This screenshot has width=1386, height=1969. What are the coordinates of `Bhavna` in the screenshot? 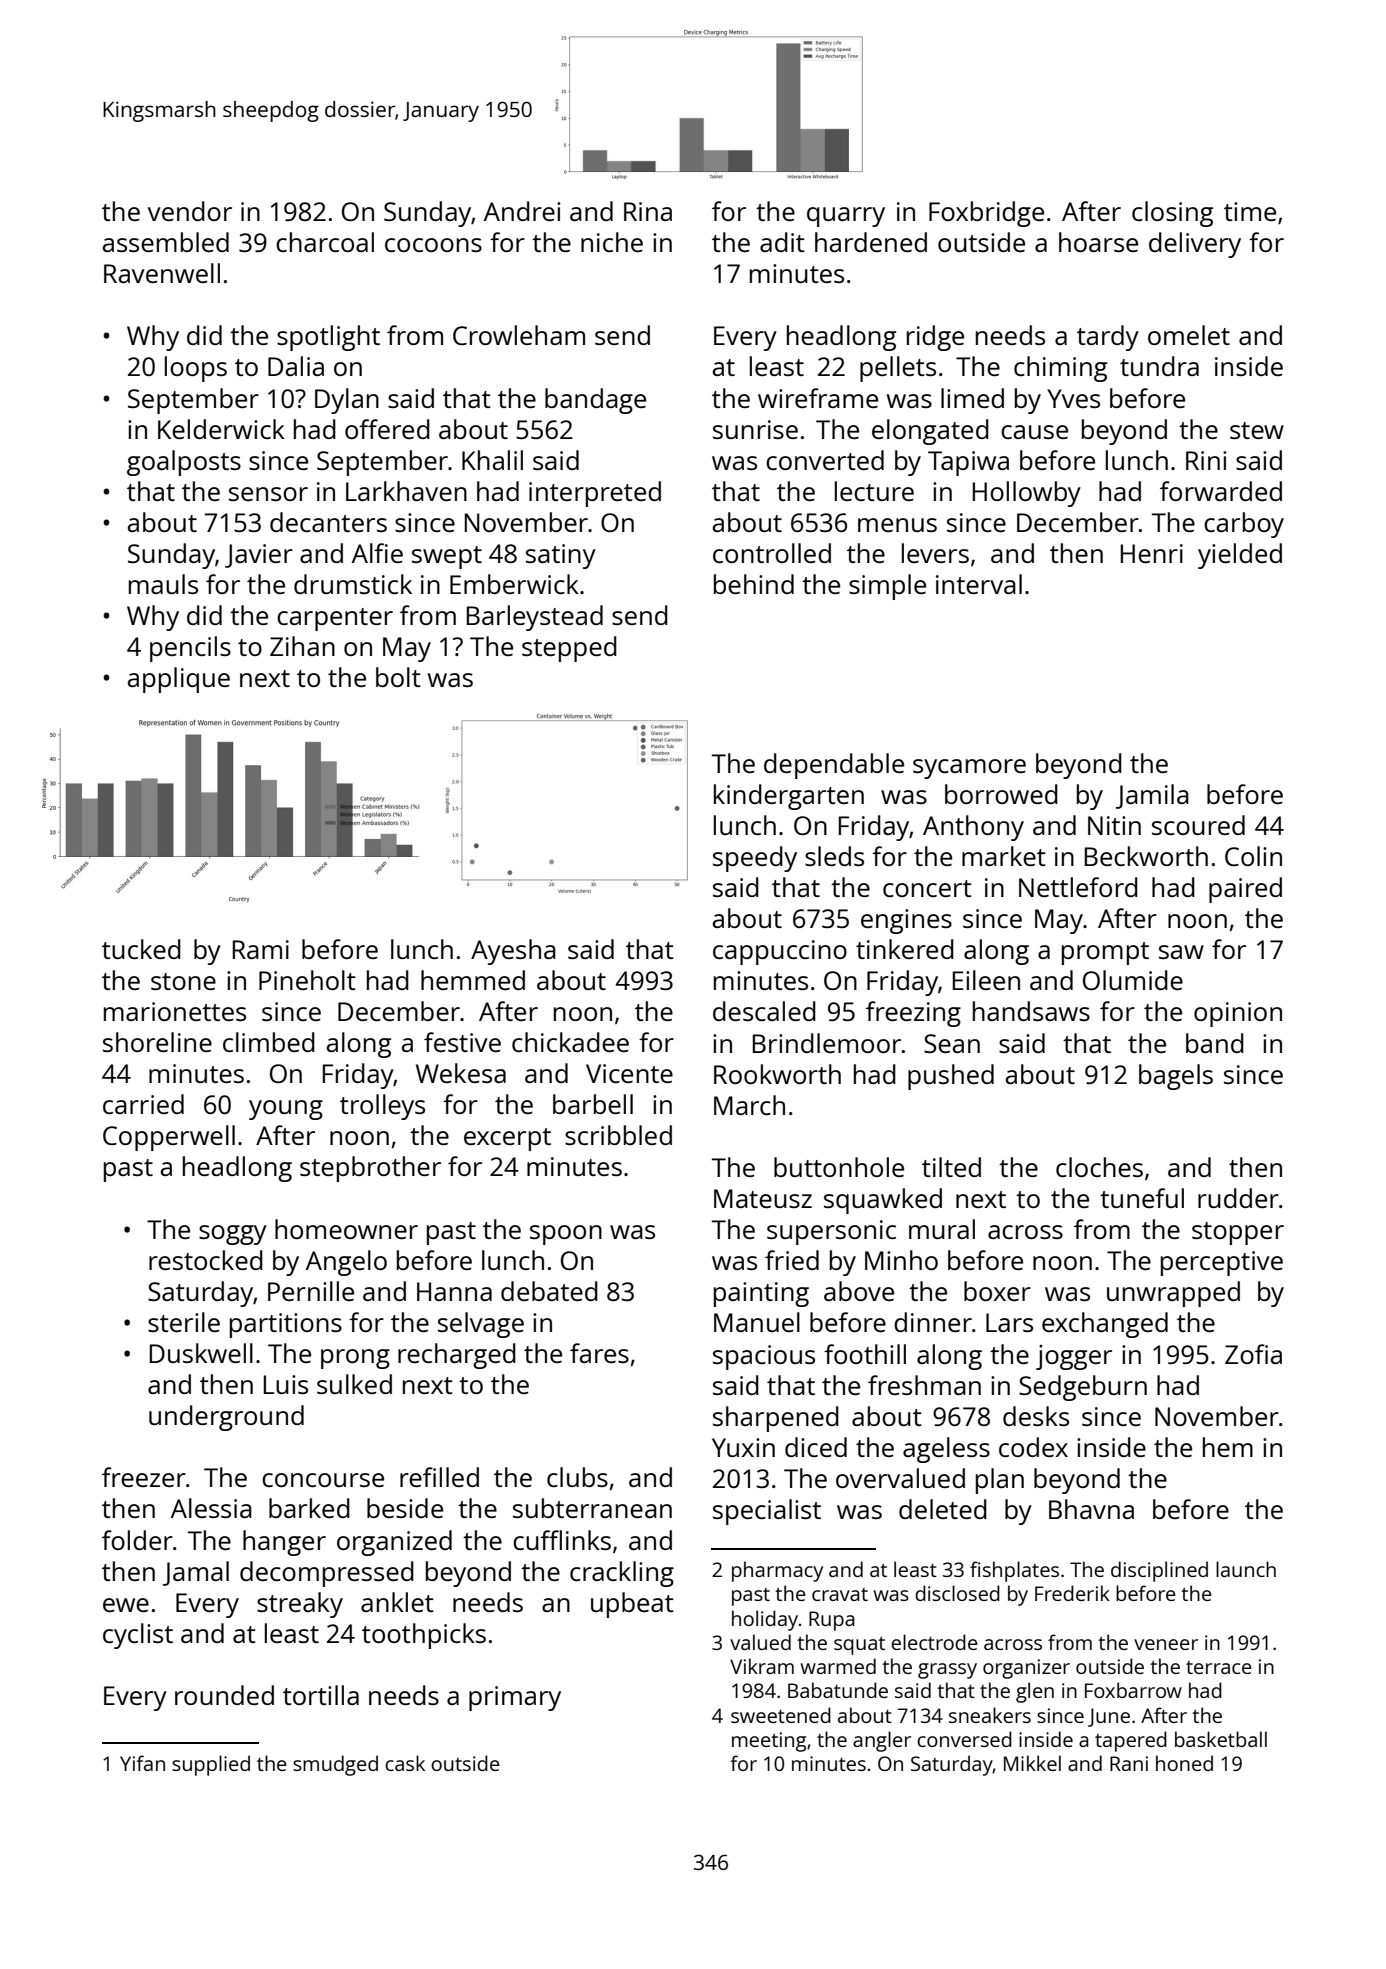 It's located at (1091, 1509).
